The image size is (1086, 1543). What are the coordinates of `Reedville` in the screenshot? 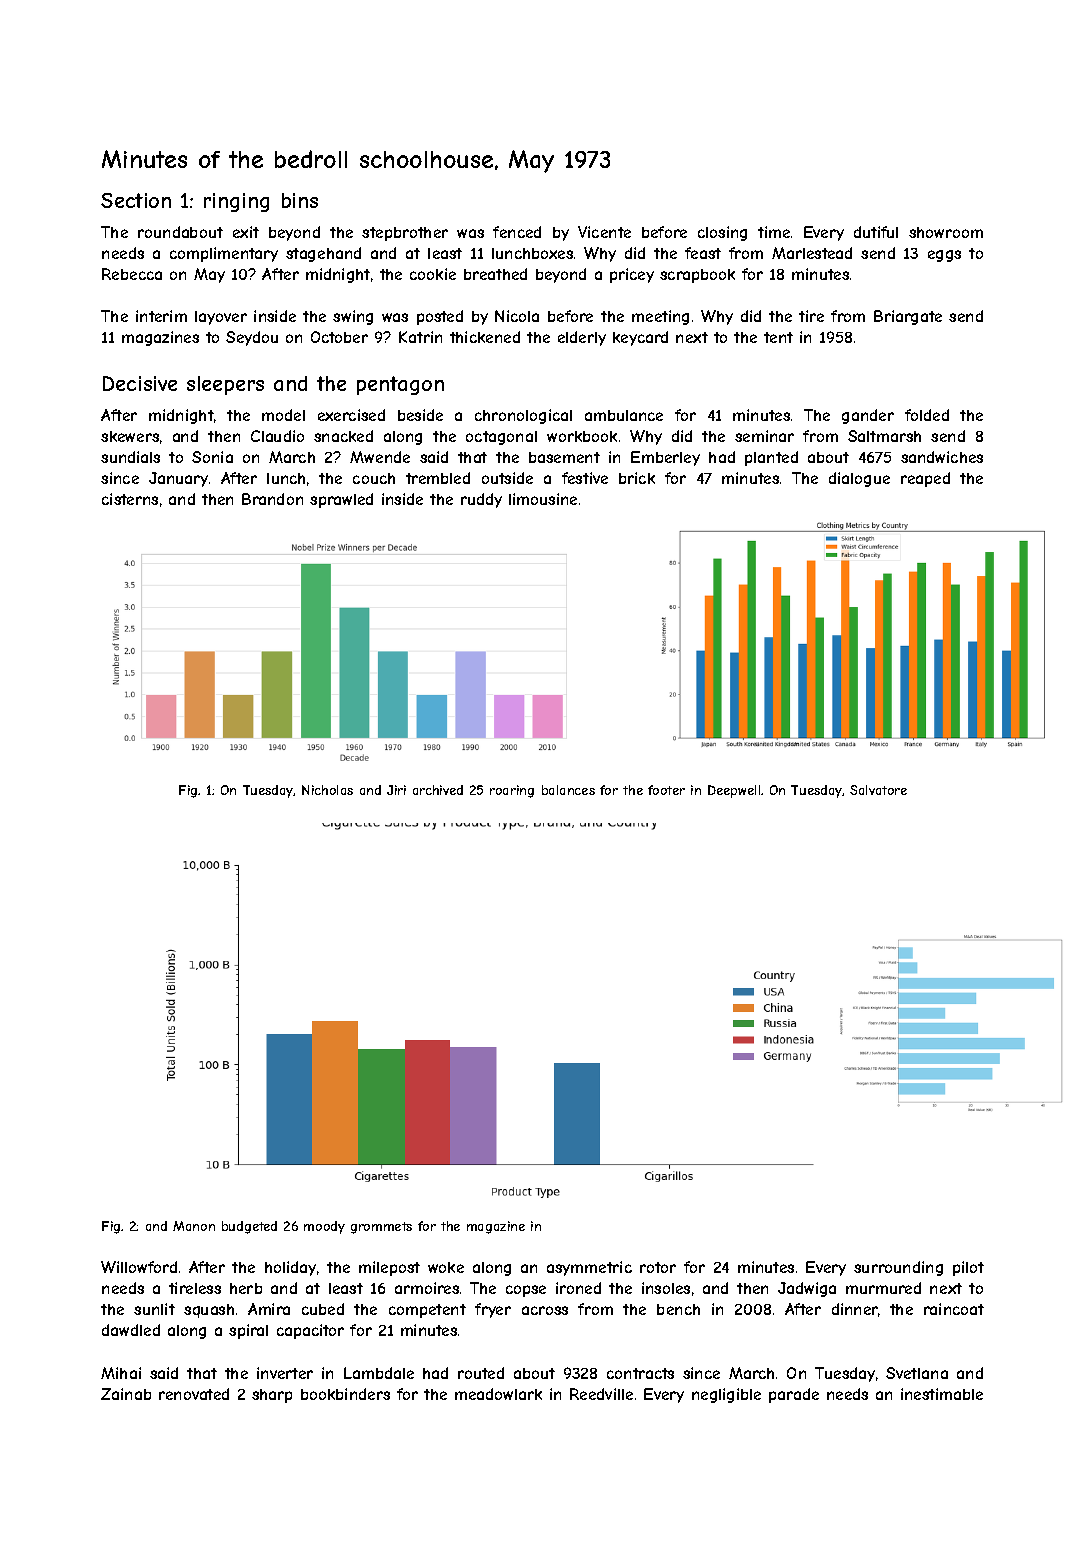 It's located at (601, 1394).
